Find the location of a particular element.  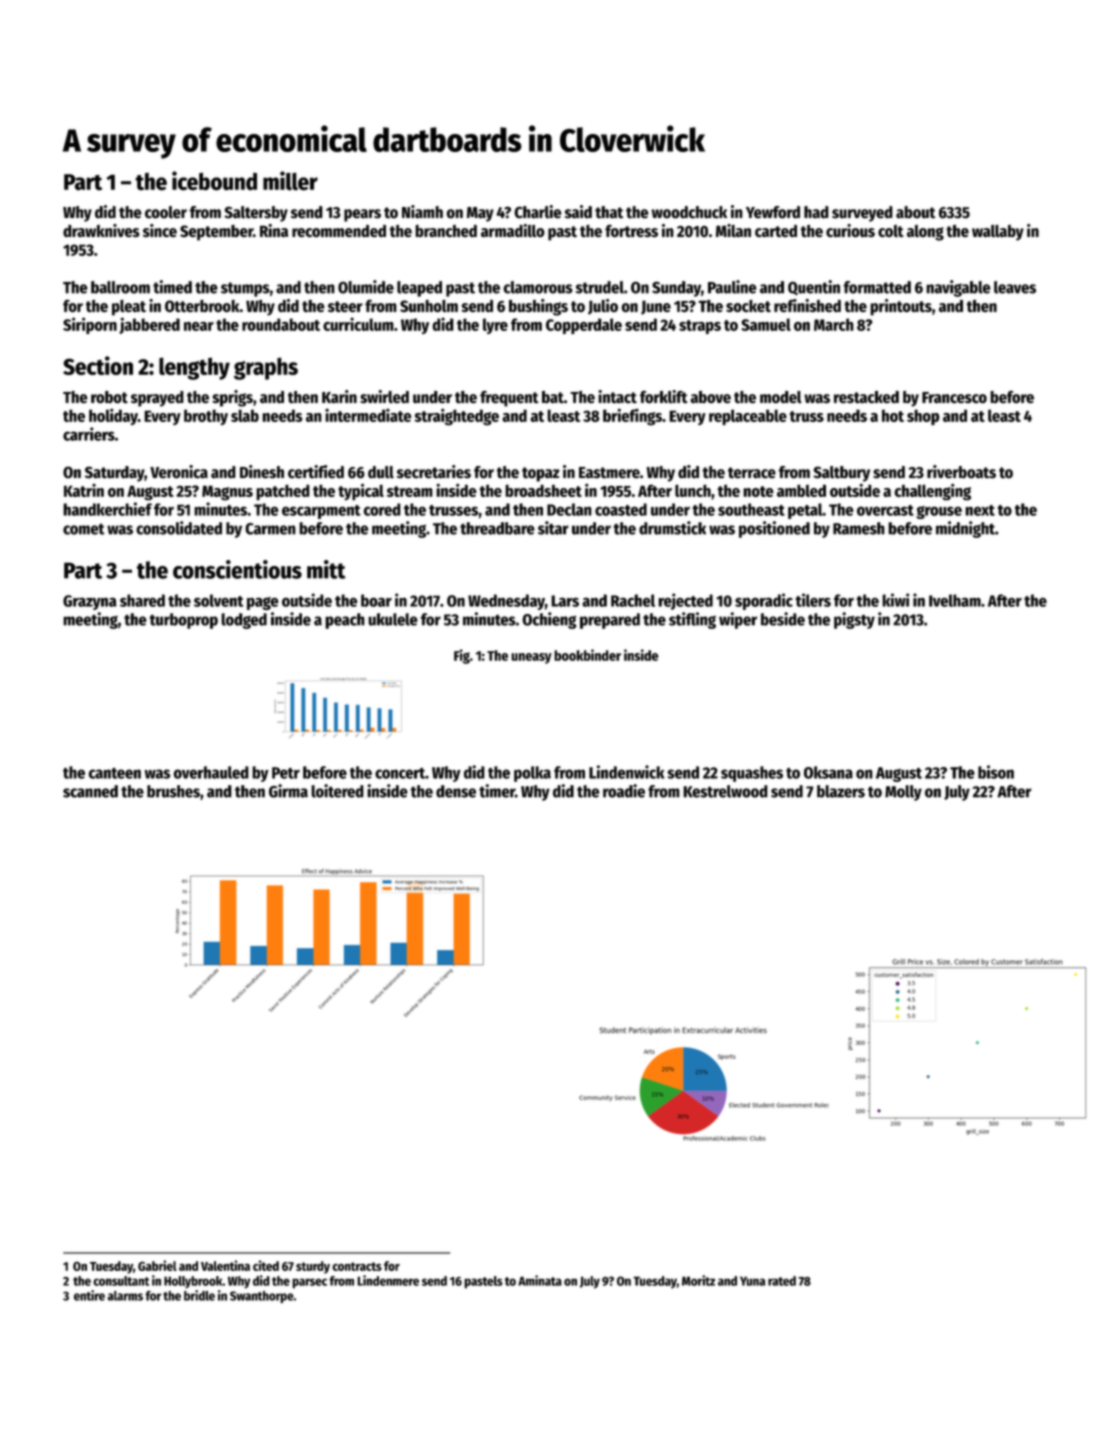

drawknives is located at coordinates (101, 230).
